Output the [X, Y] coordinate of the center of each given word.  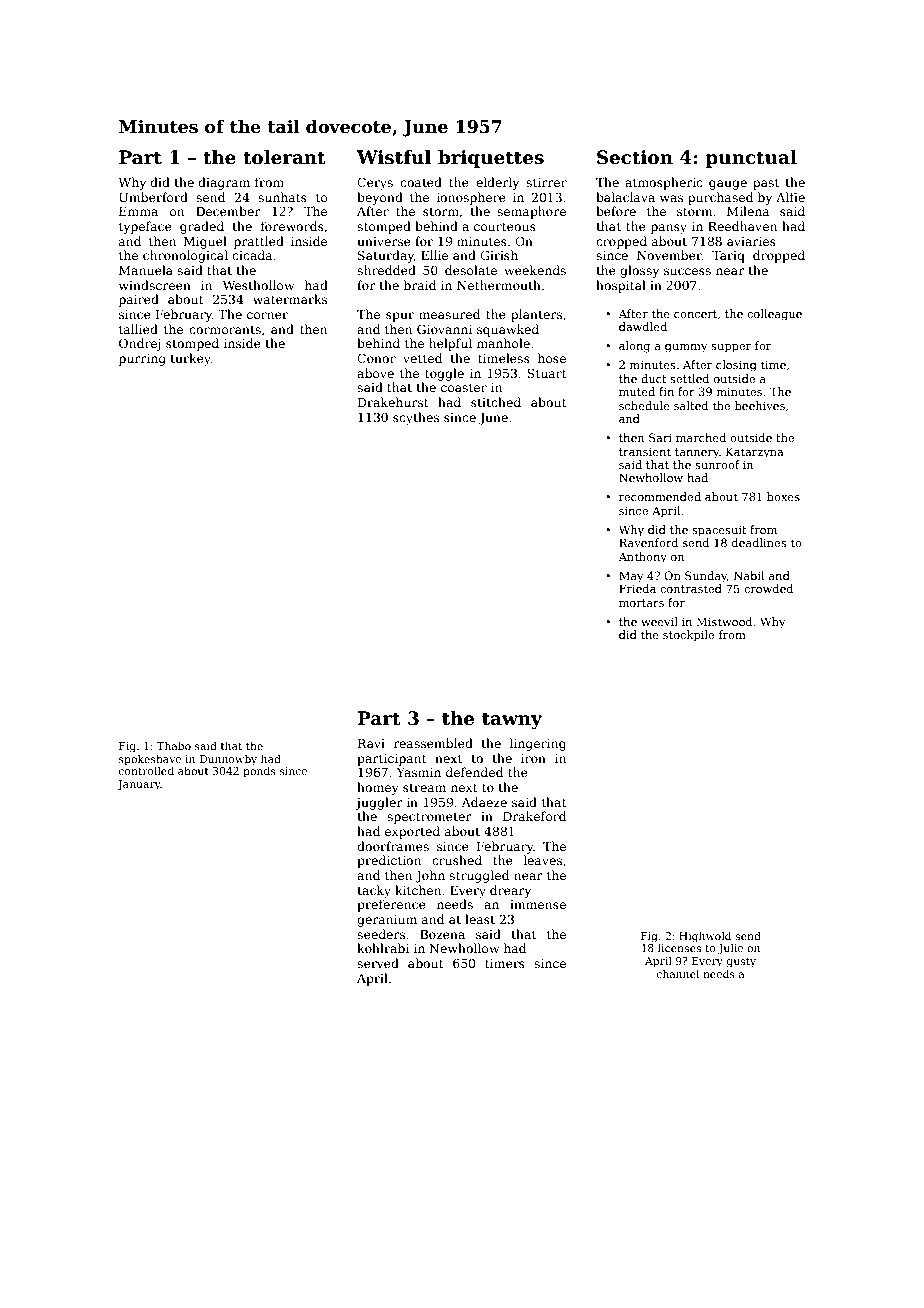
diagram [224, 183]
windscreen [155, 285]
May [631, 577]
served [378, 963]
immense [538, 904]
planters [536, 315]
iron [533, 758]
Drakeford [534, 816]
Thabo [174, 745]
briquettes [491, 159]
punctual [751, 159]
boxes [783, 496]
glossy [639, 271]
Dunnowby [228, 760]
